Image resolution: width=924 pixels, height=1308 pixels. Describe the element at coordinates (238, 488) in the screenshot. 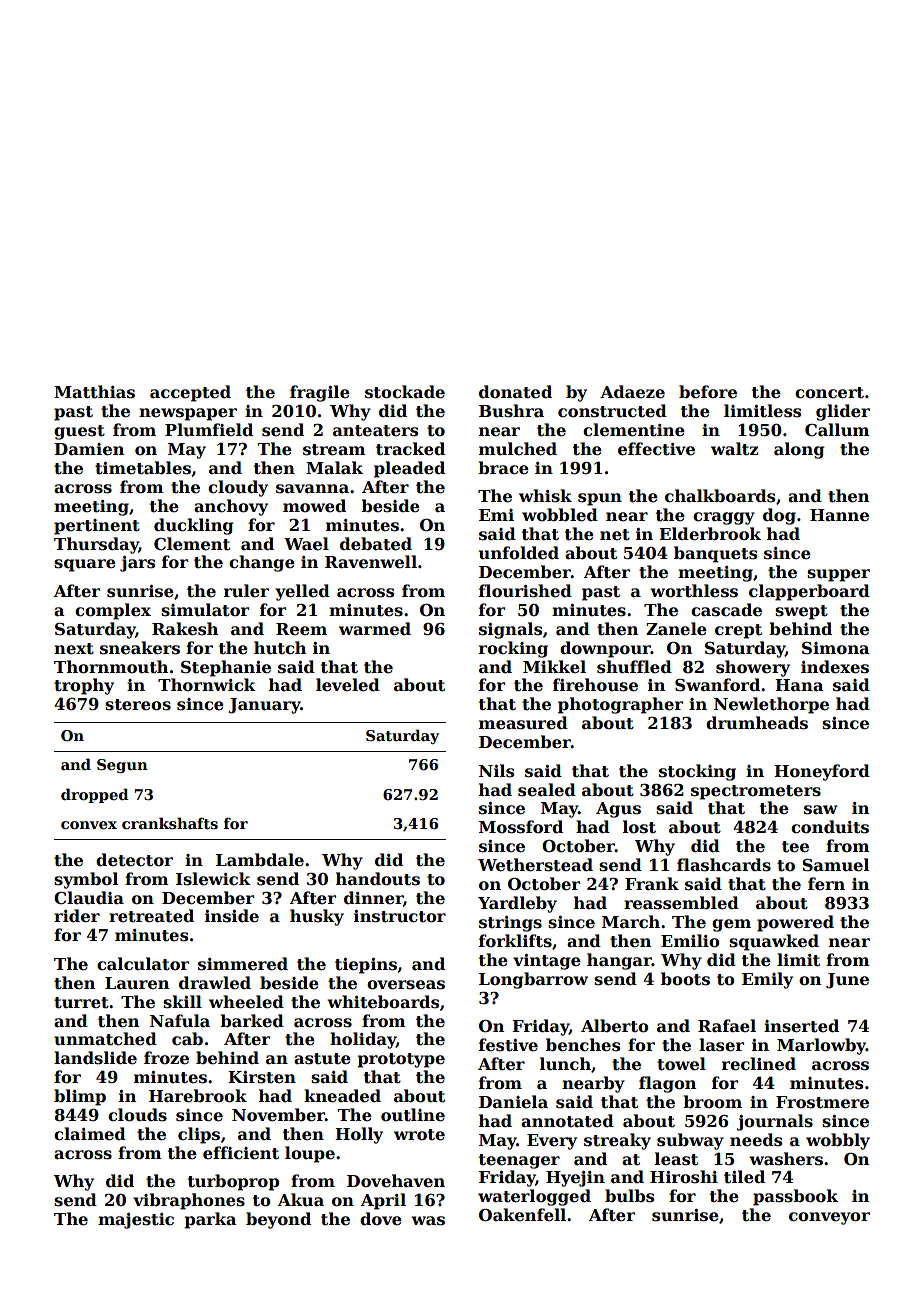

I see `cloudy` at that location.
